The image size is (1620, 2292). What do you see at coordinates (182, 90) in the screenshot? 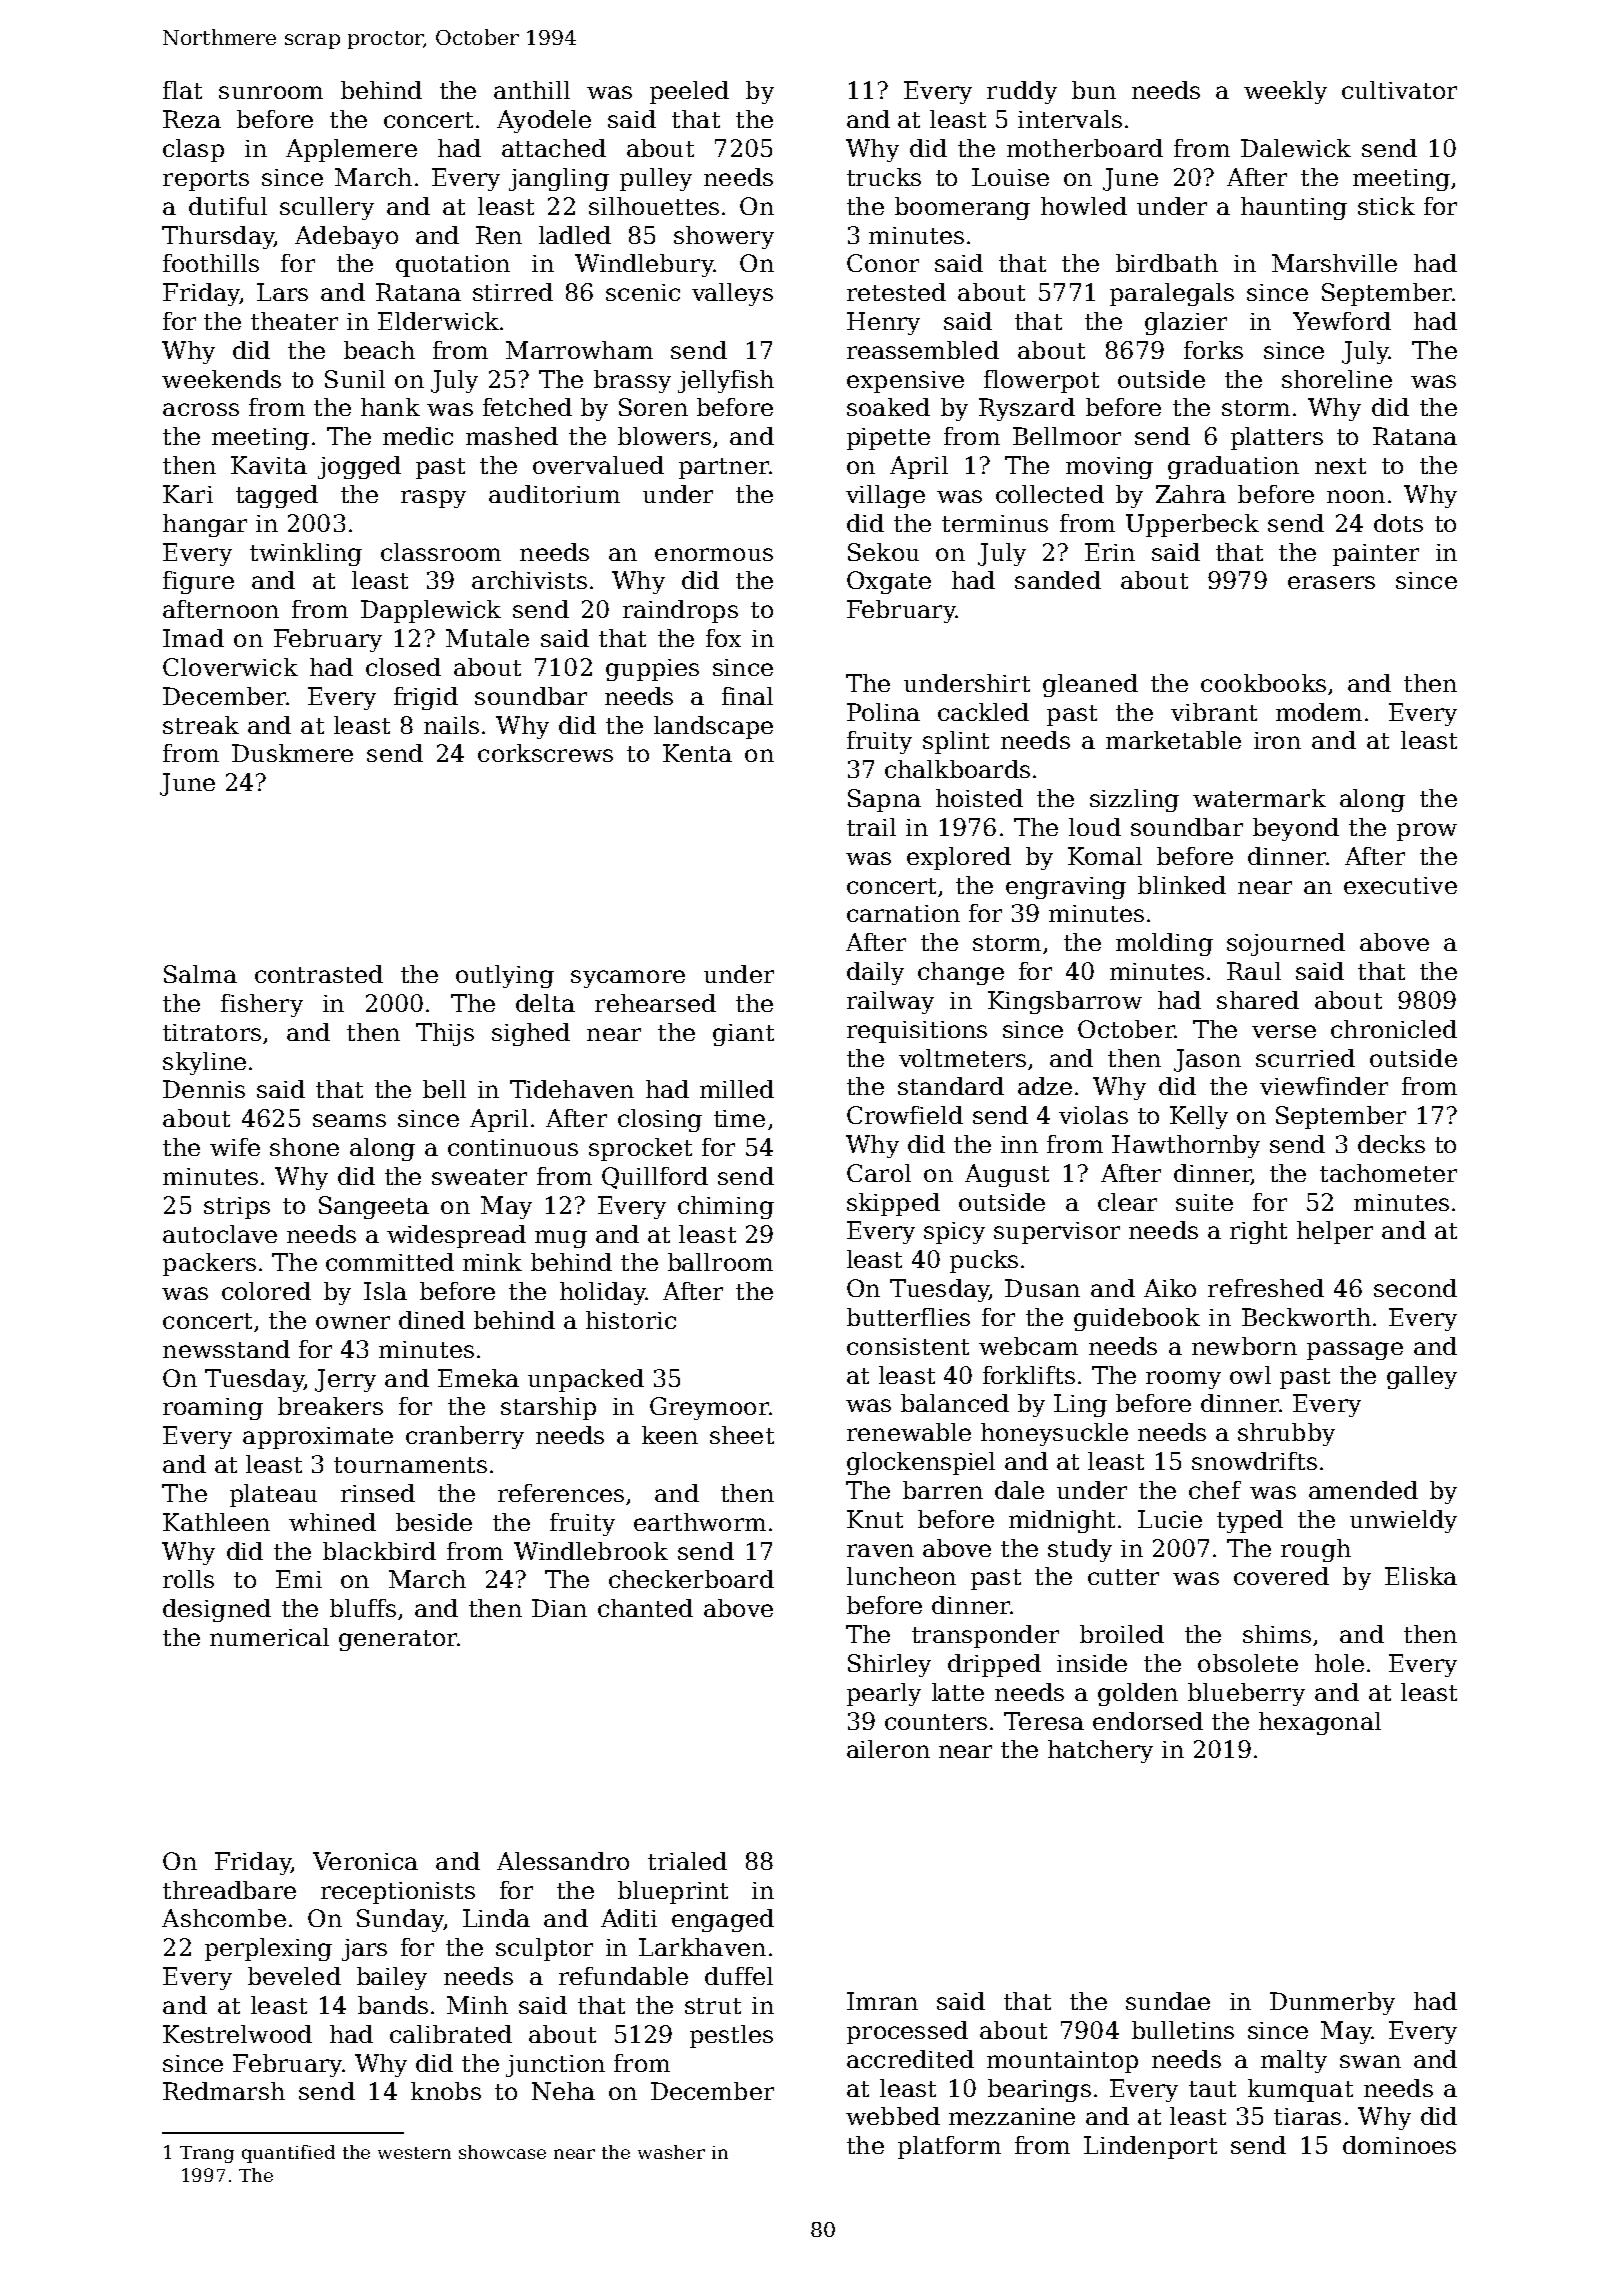
I see `flat` at bounding box center [182, 90].
